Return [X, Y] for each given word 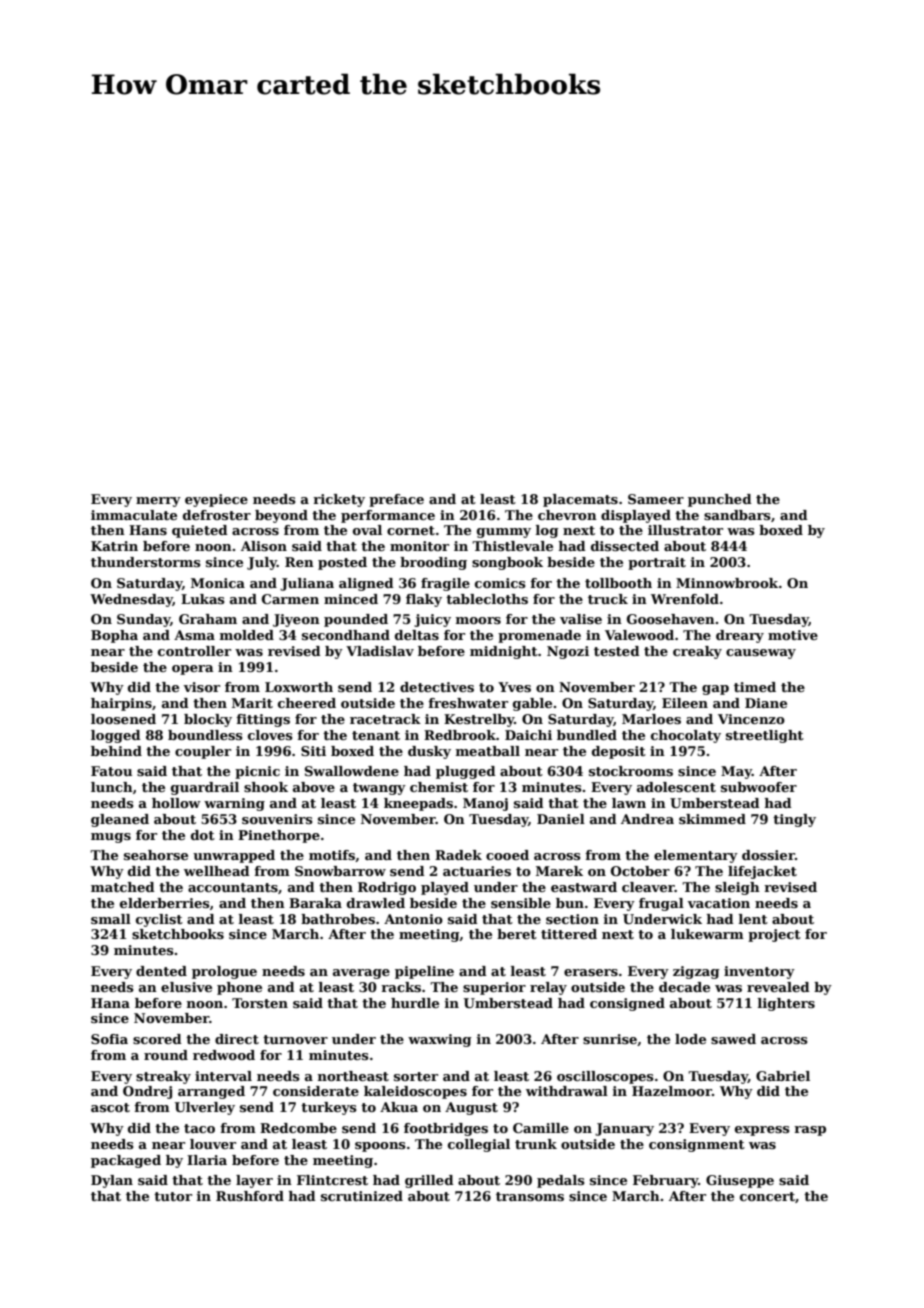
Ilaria [207, 1160]
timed [755, 687]
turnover [295, 1039]
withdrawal [567, 1091]
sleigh [737, 888]
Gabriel [783, 1076]
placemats [580, 500]
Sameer [656, 499]
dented [161, 971]
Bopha [114, 636]
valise [581, 619]
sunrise [610, 1039]
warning [234, 804]
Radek [458, 855]
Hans [148, 530]
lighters [786, 1004]
